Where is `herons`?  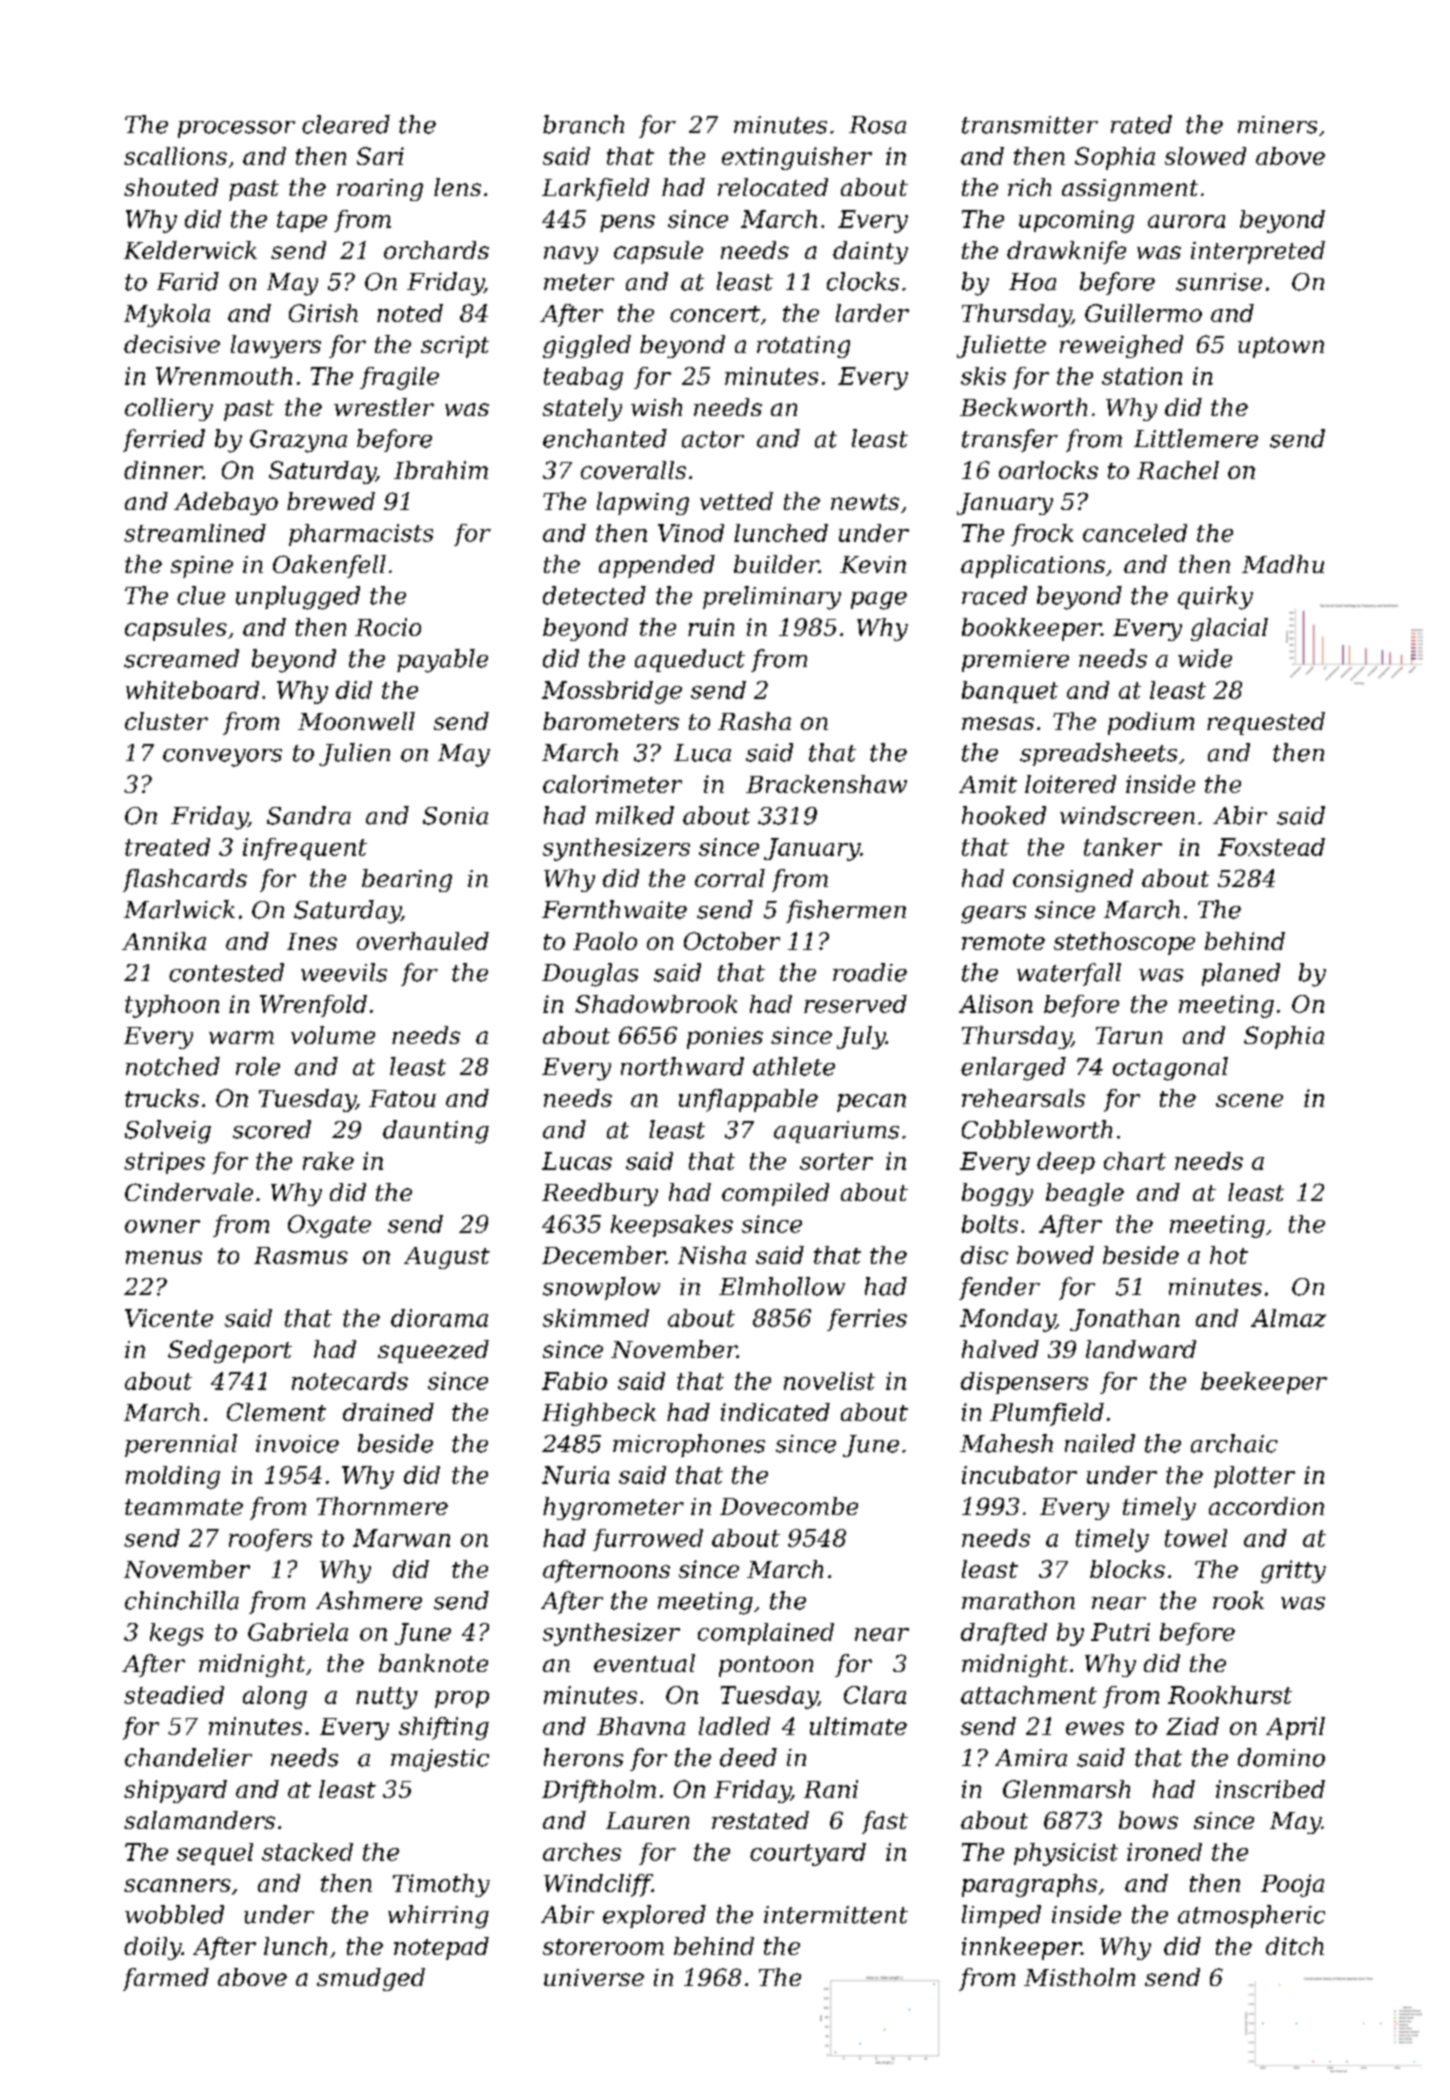
herons is located at coordinates (583, 1757).
